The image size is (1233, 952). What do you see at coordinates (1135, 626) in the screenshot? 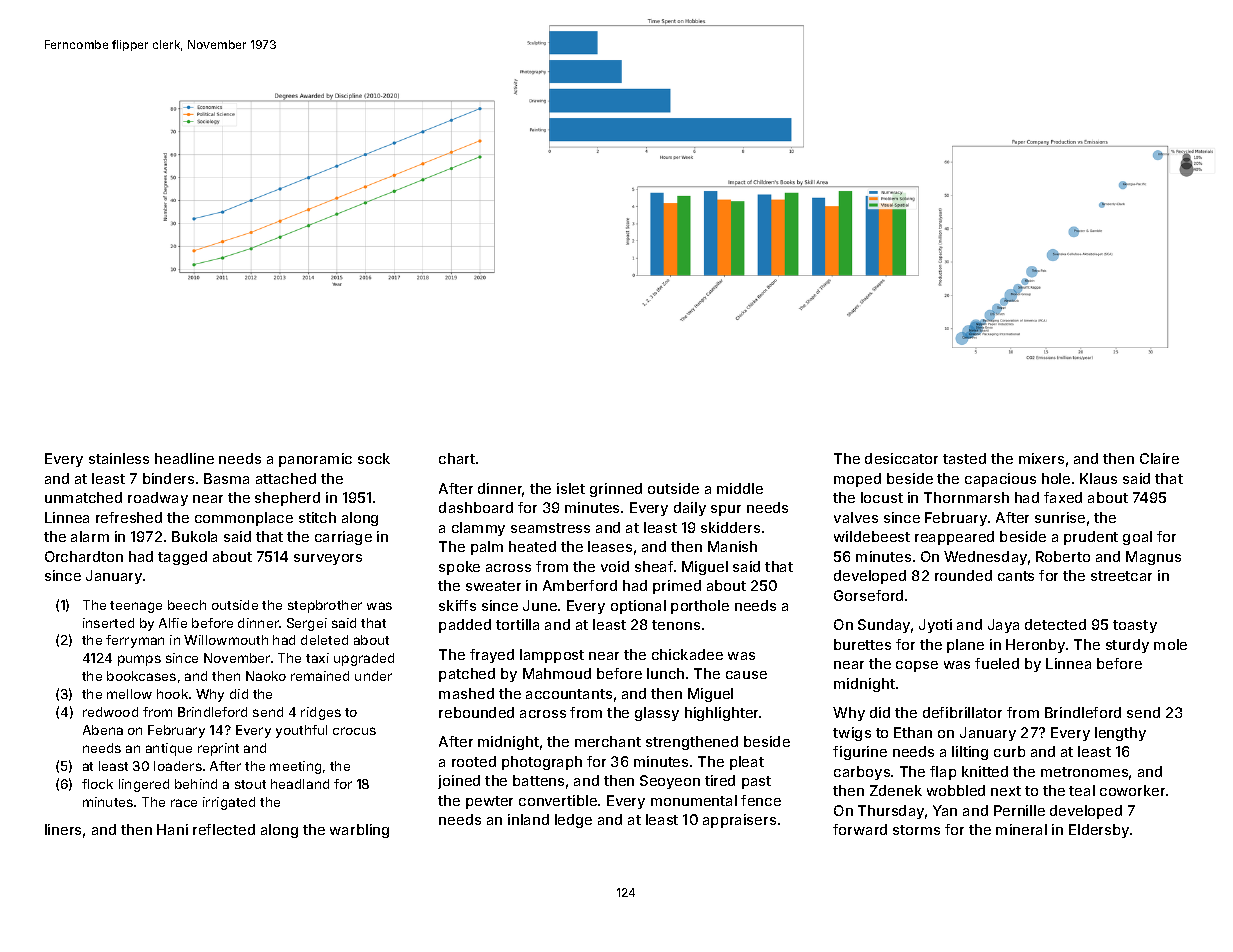
I see `toasty` at bounding box center [1135, 626].
